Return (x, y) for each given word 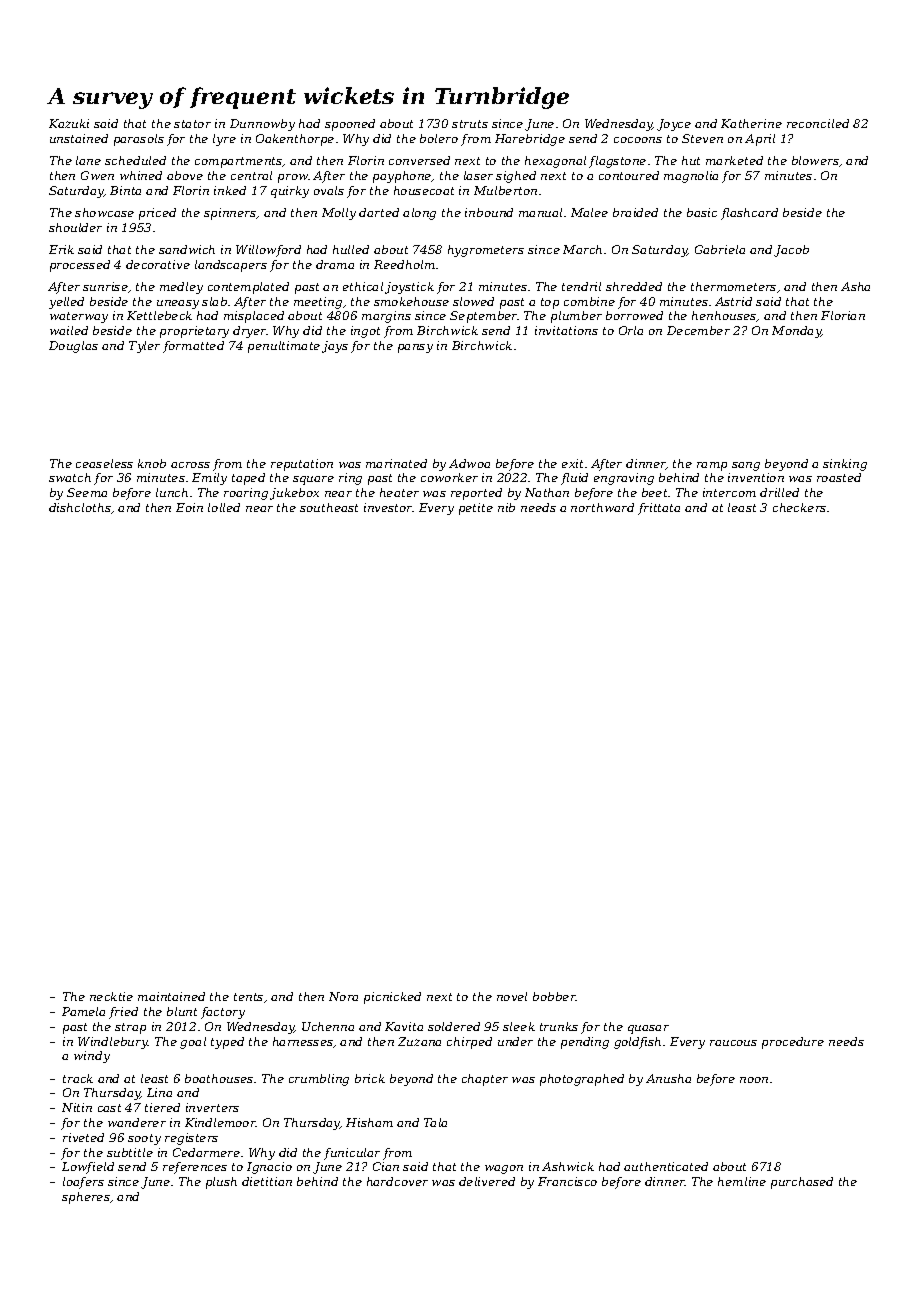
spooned (350, 125)
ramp (712, 466)
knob (152, 463)
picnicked (392, 998)
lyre (224, 140)
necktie (111, 996)
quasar (648, 1029)
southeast (329, 507)
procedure (793, 1043)
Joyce (674, 125)
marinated (396, 463)
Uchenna (328, 1026)
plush (221, 1183)
